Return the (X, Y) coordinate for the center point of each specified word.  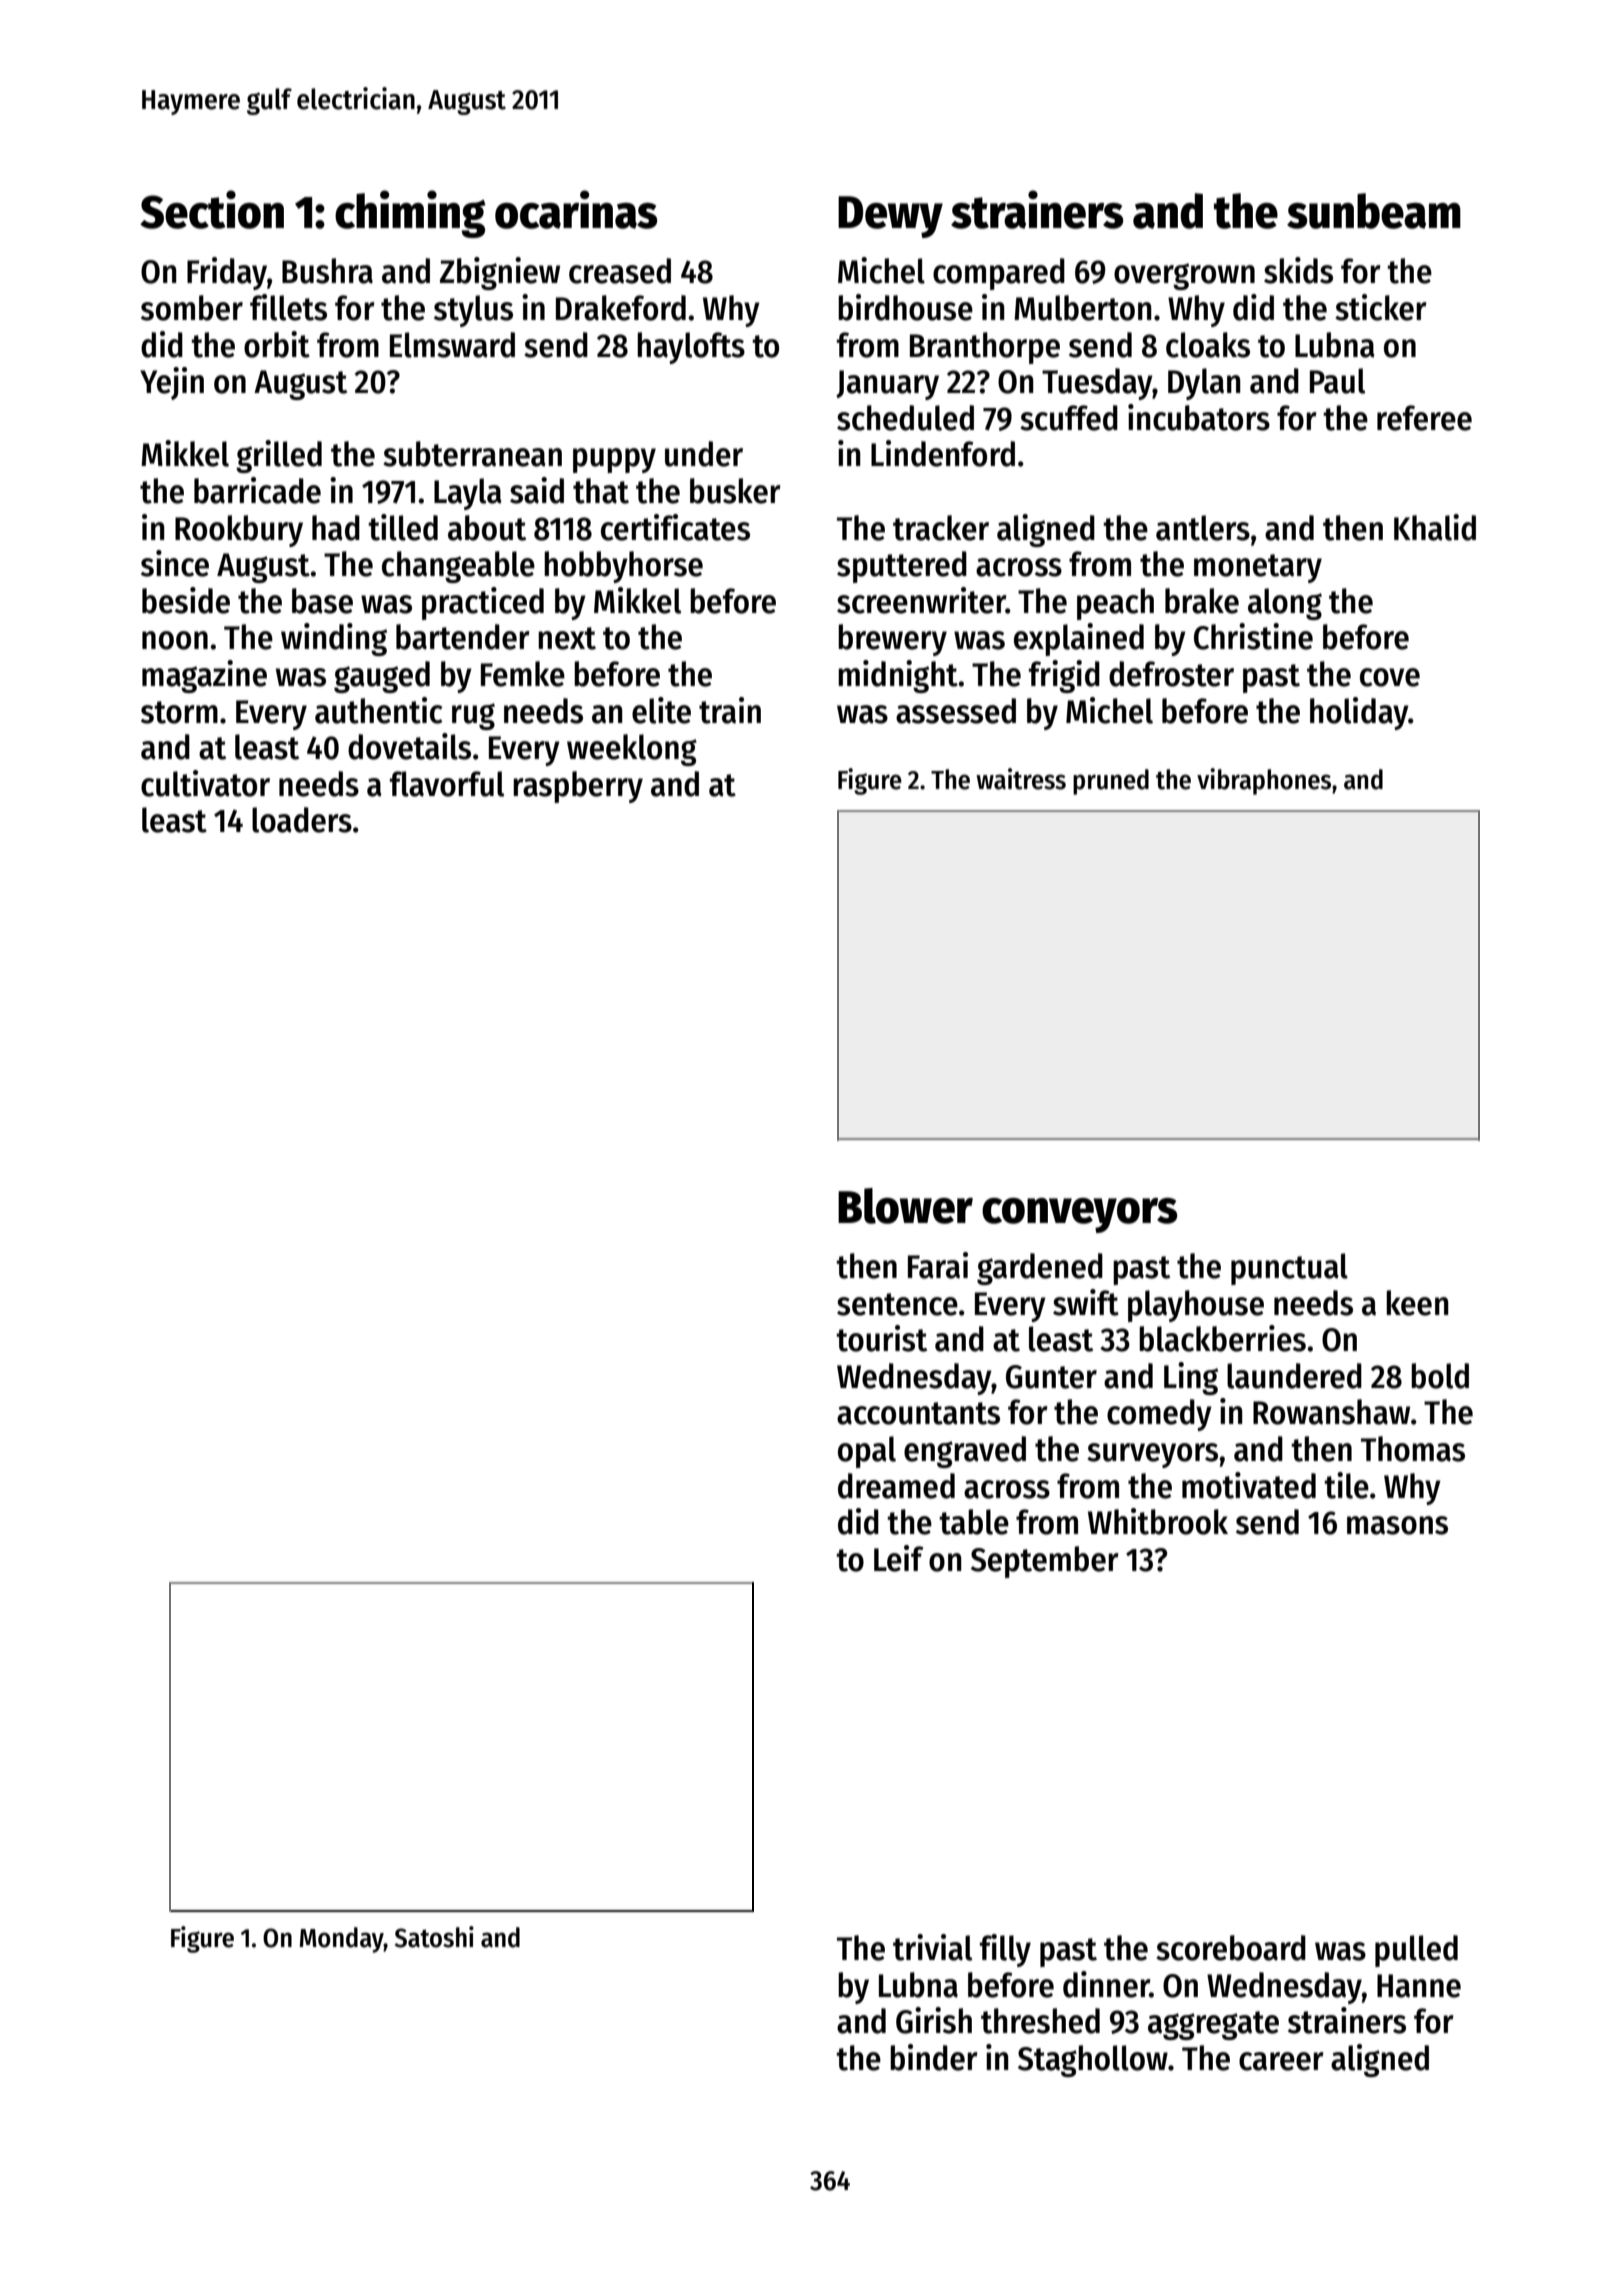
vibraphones (1264, 781)
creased (620, 271)
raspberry (578, 787)
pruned (1111, 782)
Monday (341, 1940)
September (1045, 1562)
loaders (302, 820)
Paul (1337, 381)
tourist (881, 1338)
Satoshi (434, 1937)
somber (192, 308)
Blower (905, 1206)
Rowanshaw (1331, 1412)
